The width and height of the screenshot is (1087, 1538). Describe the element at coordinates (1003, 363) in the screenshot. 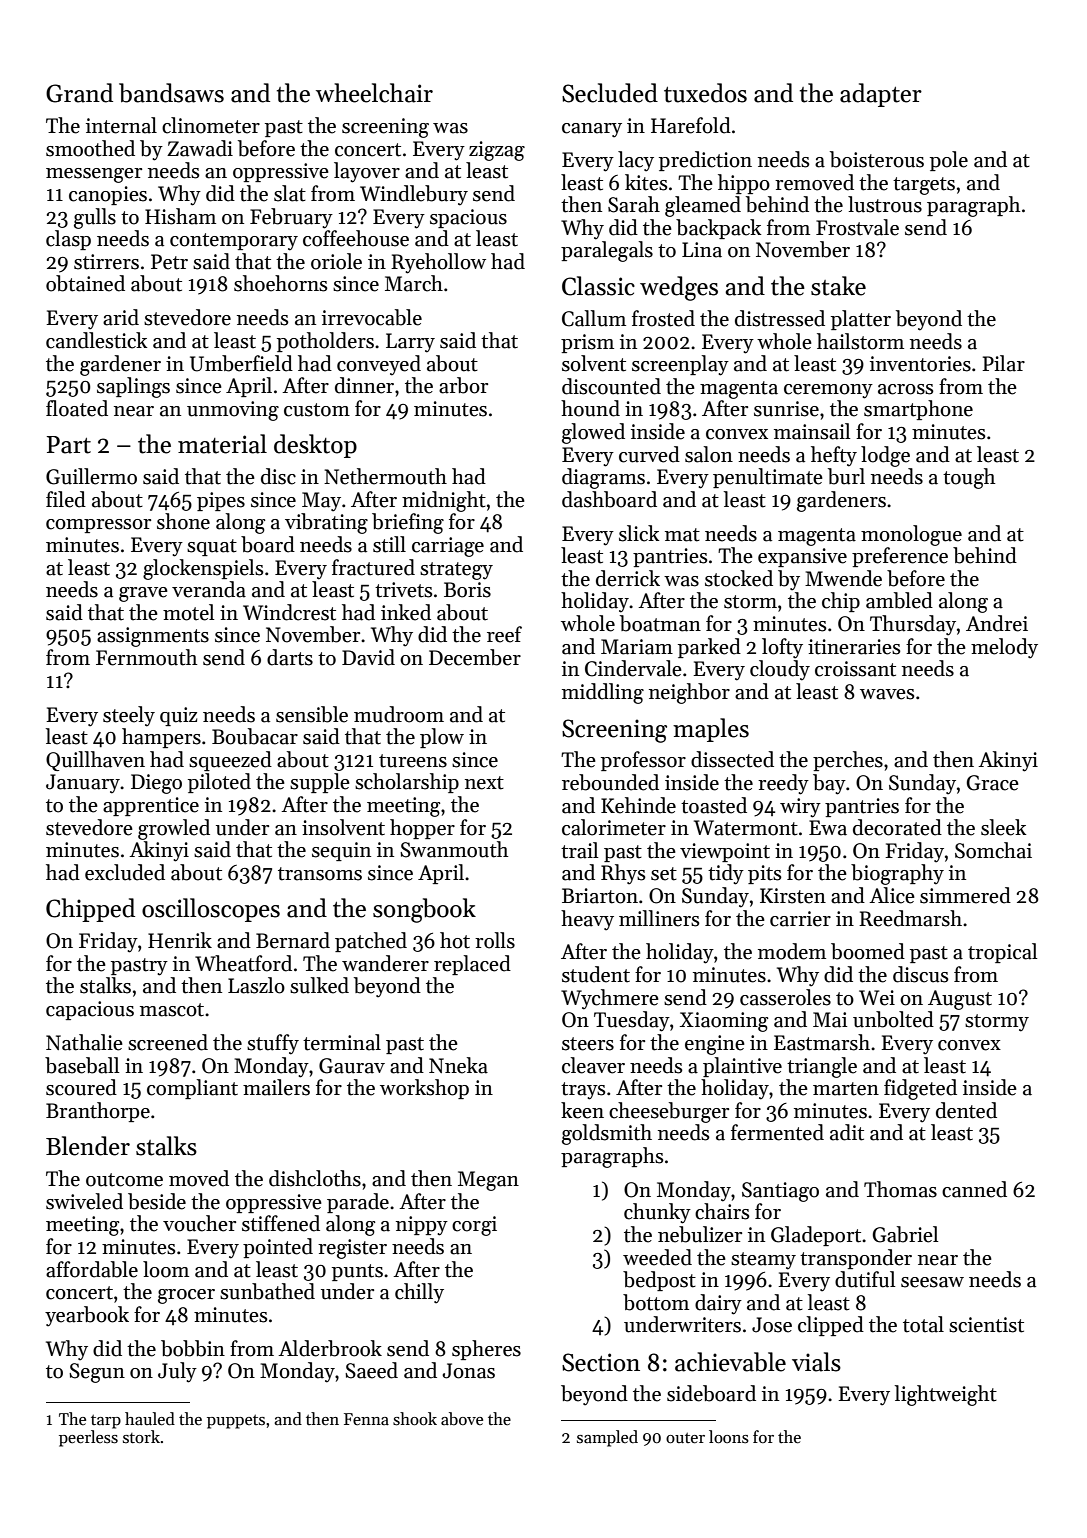

I see `Pilar` at that location.
